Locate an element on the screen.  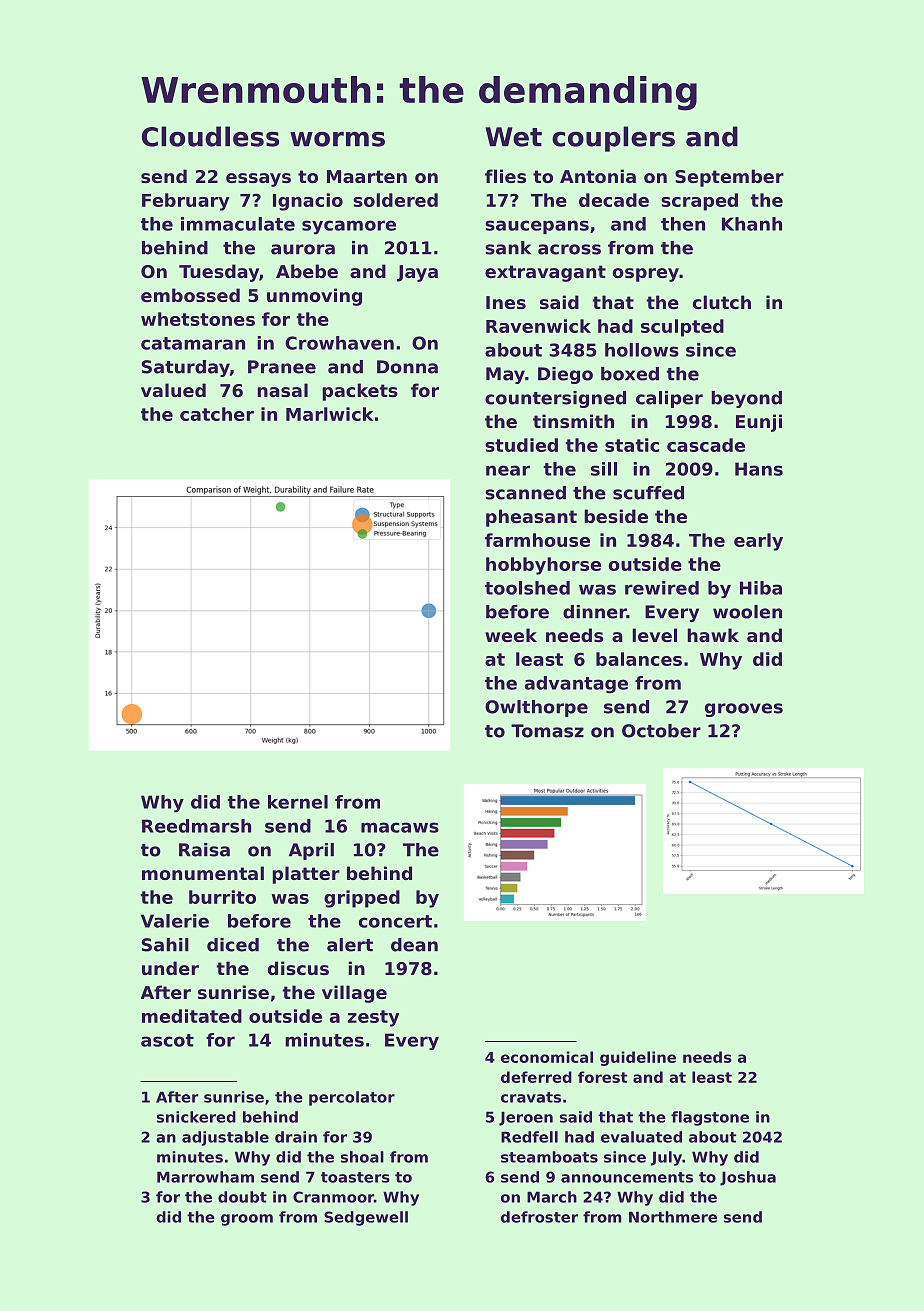
Donna is located at coordinates (407, 367).
